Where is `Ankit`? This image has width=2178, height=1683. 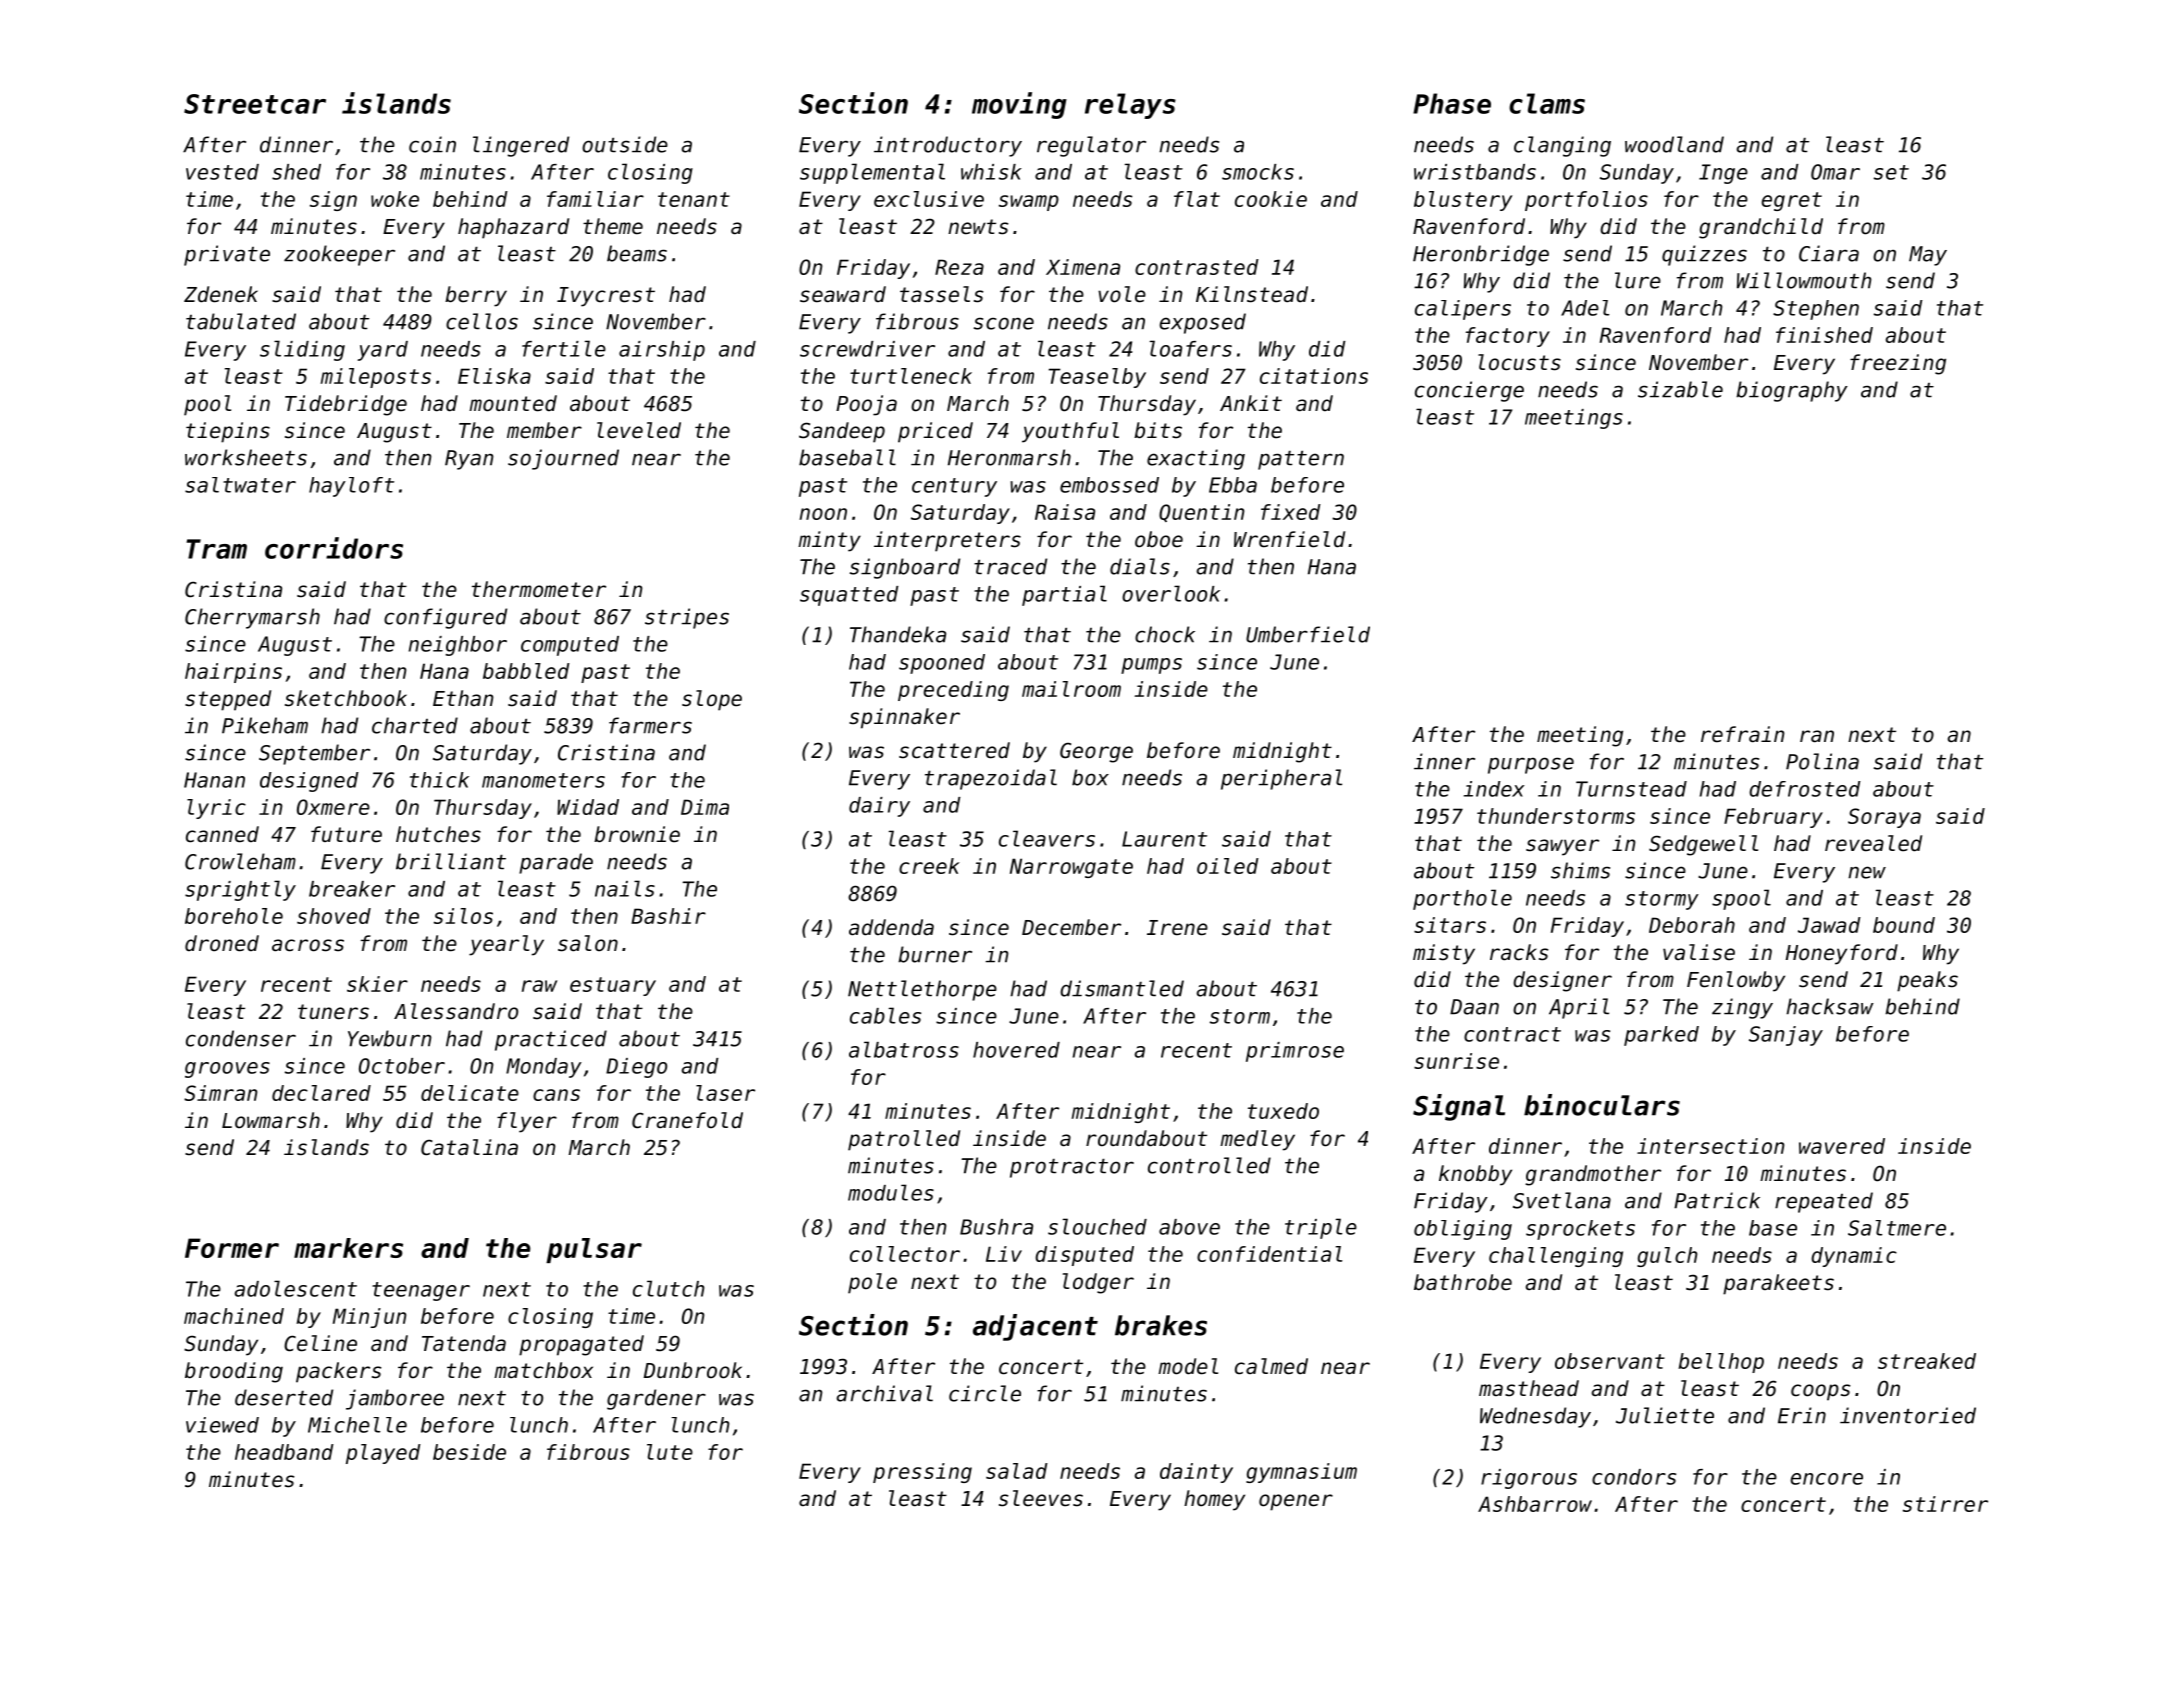 Ankit is located at coordinates (1251, 403).
